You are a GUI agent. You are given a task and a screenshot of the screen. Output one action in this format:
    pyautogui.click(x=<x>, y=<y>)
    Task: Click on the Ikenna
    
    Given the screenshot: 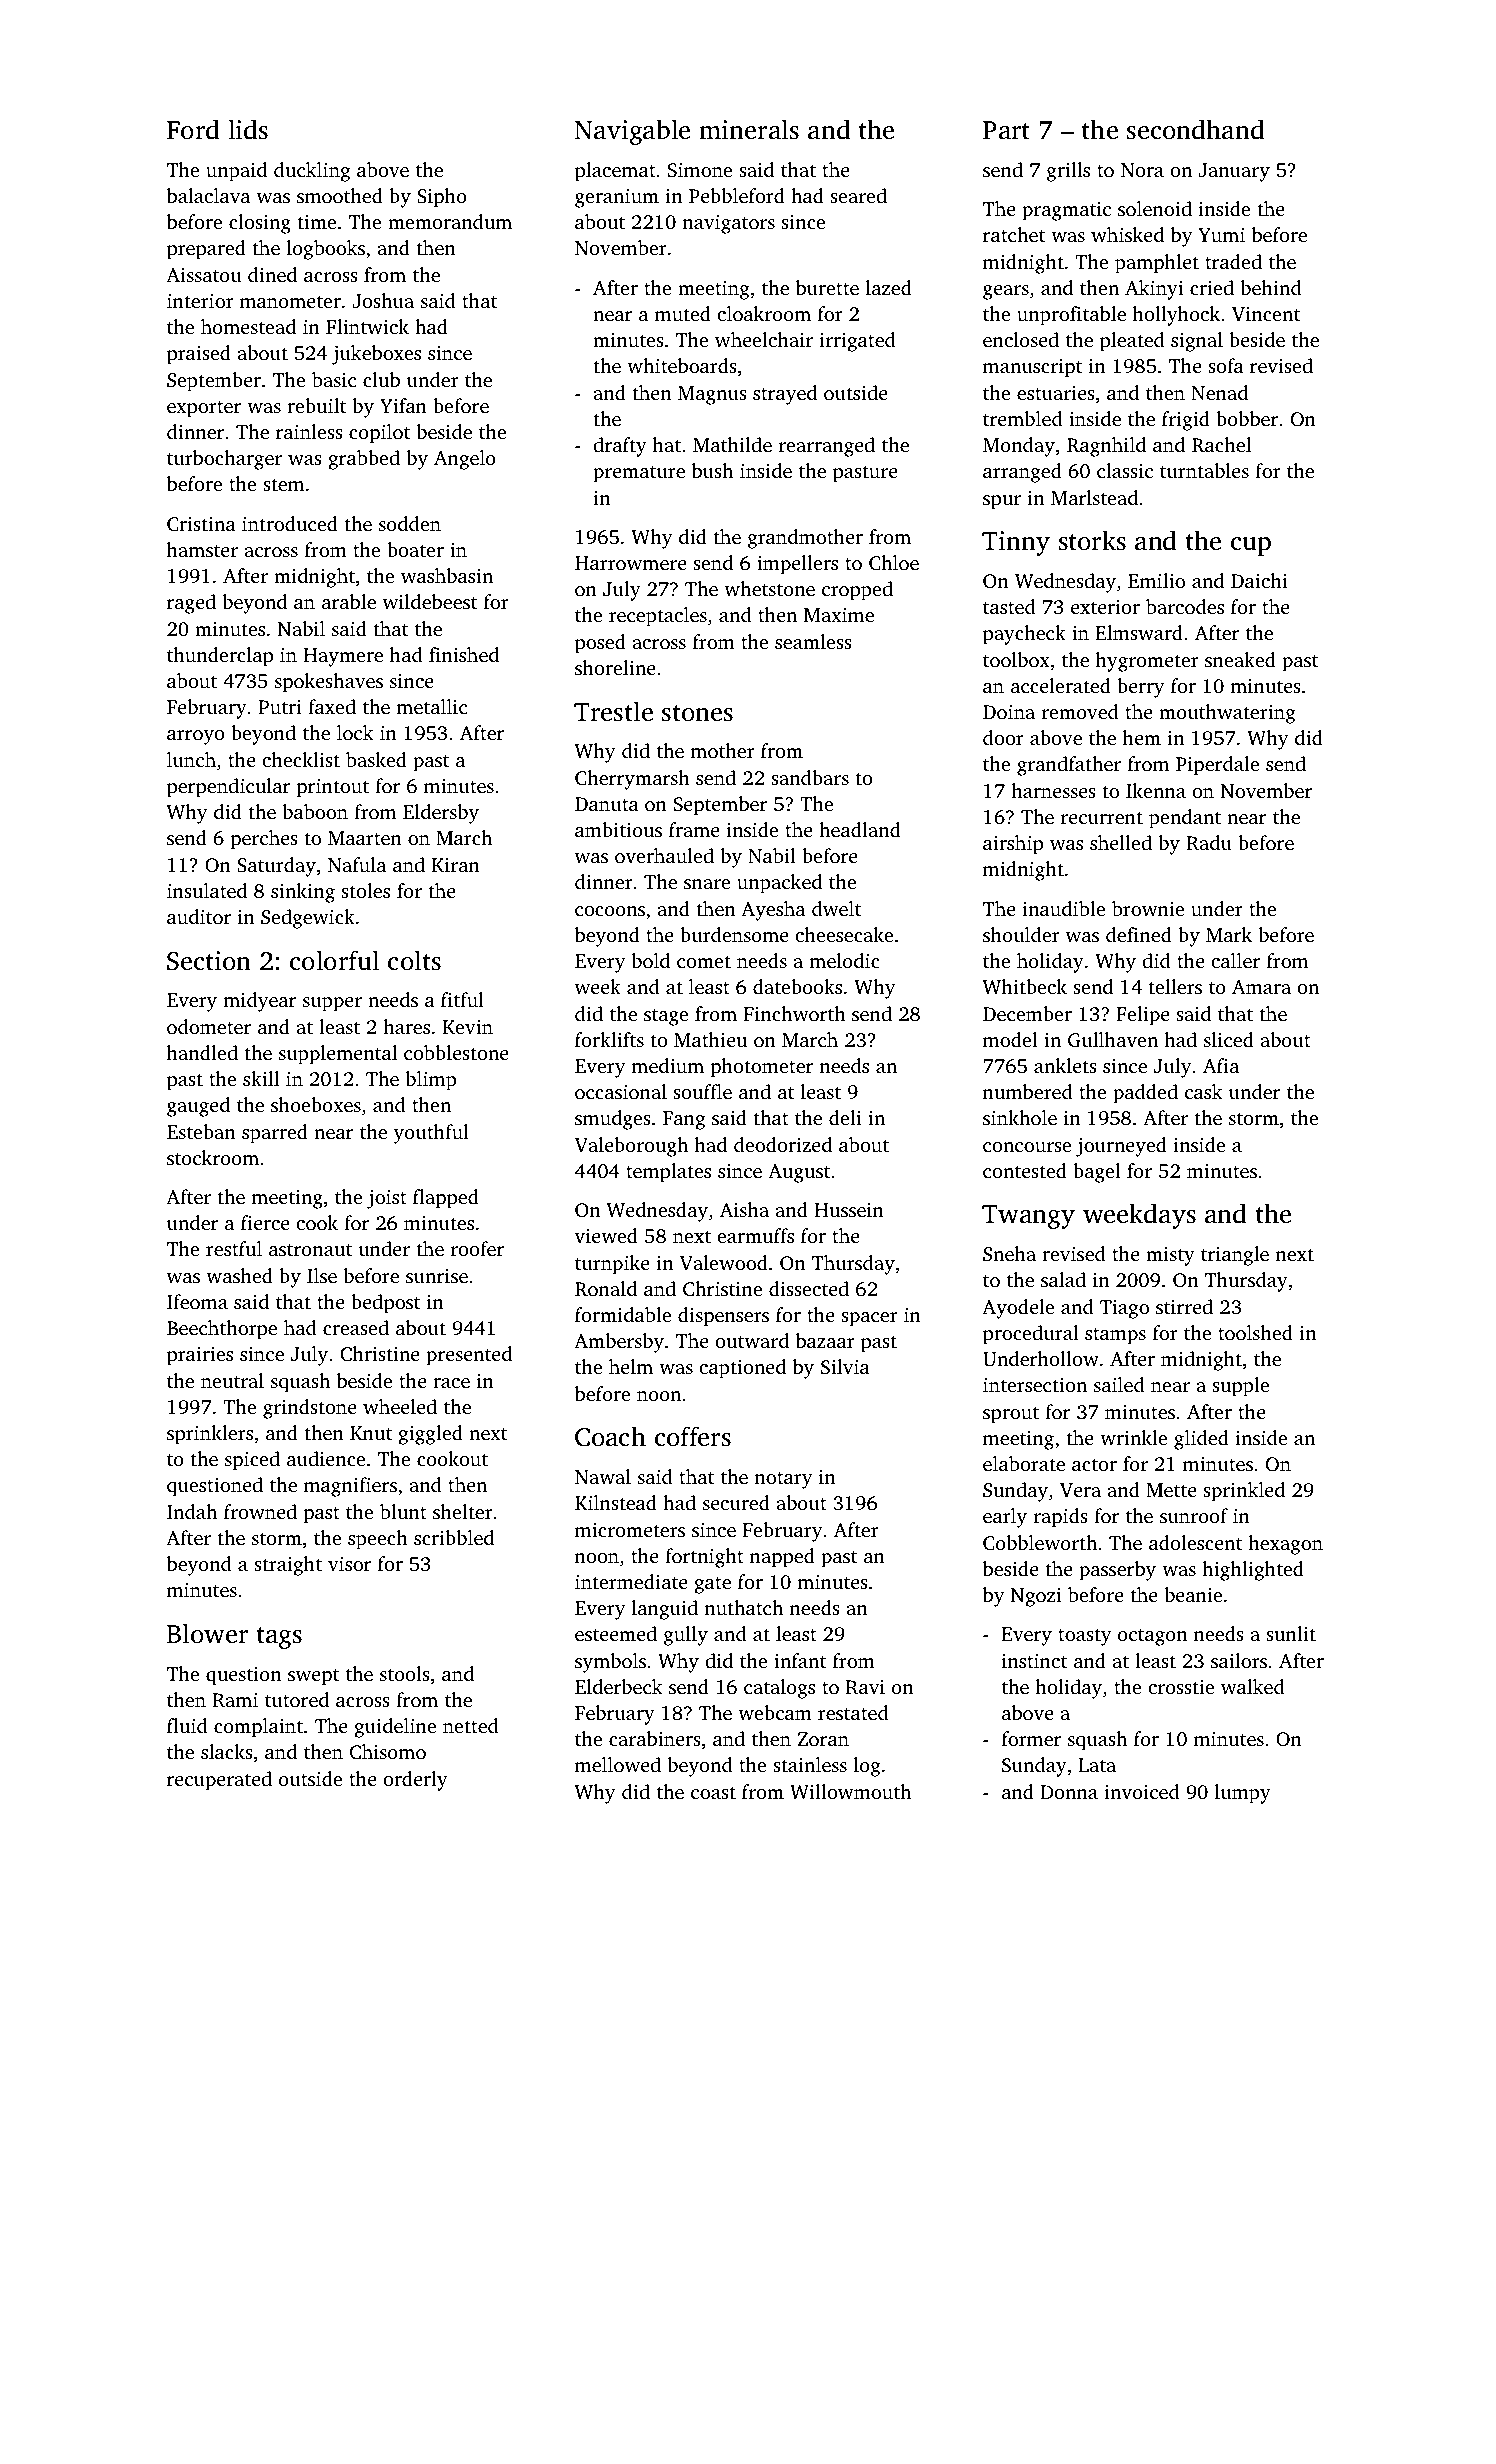 What is the action you would take?
    pyautogui.click(x=1156, y=790)
